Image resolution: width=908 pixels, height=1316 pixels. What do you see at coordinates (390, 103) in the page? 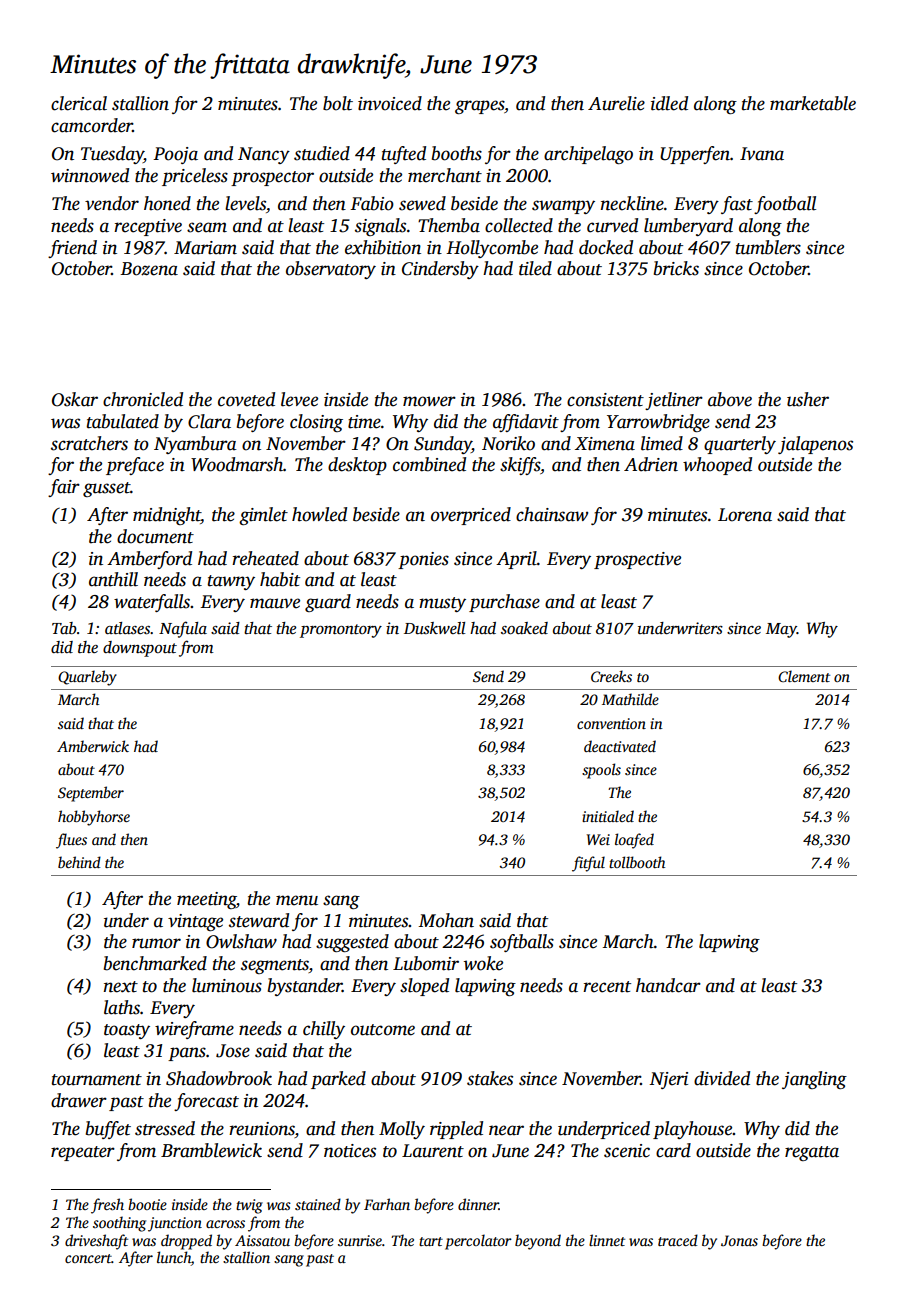
I see `invoiced` at bounding box center [390, 103].
